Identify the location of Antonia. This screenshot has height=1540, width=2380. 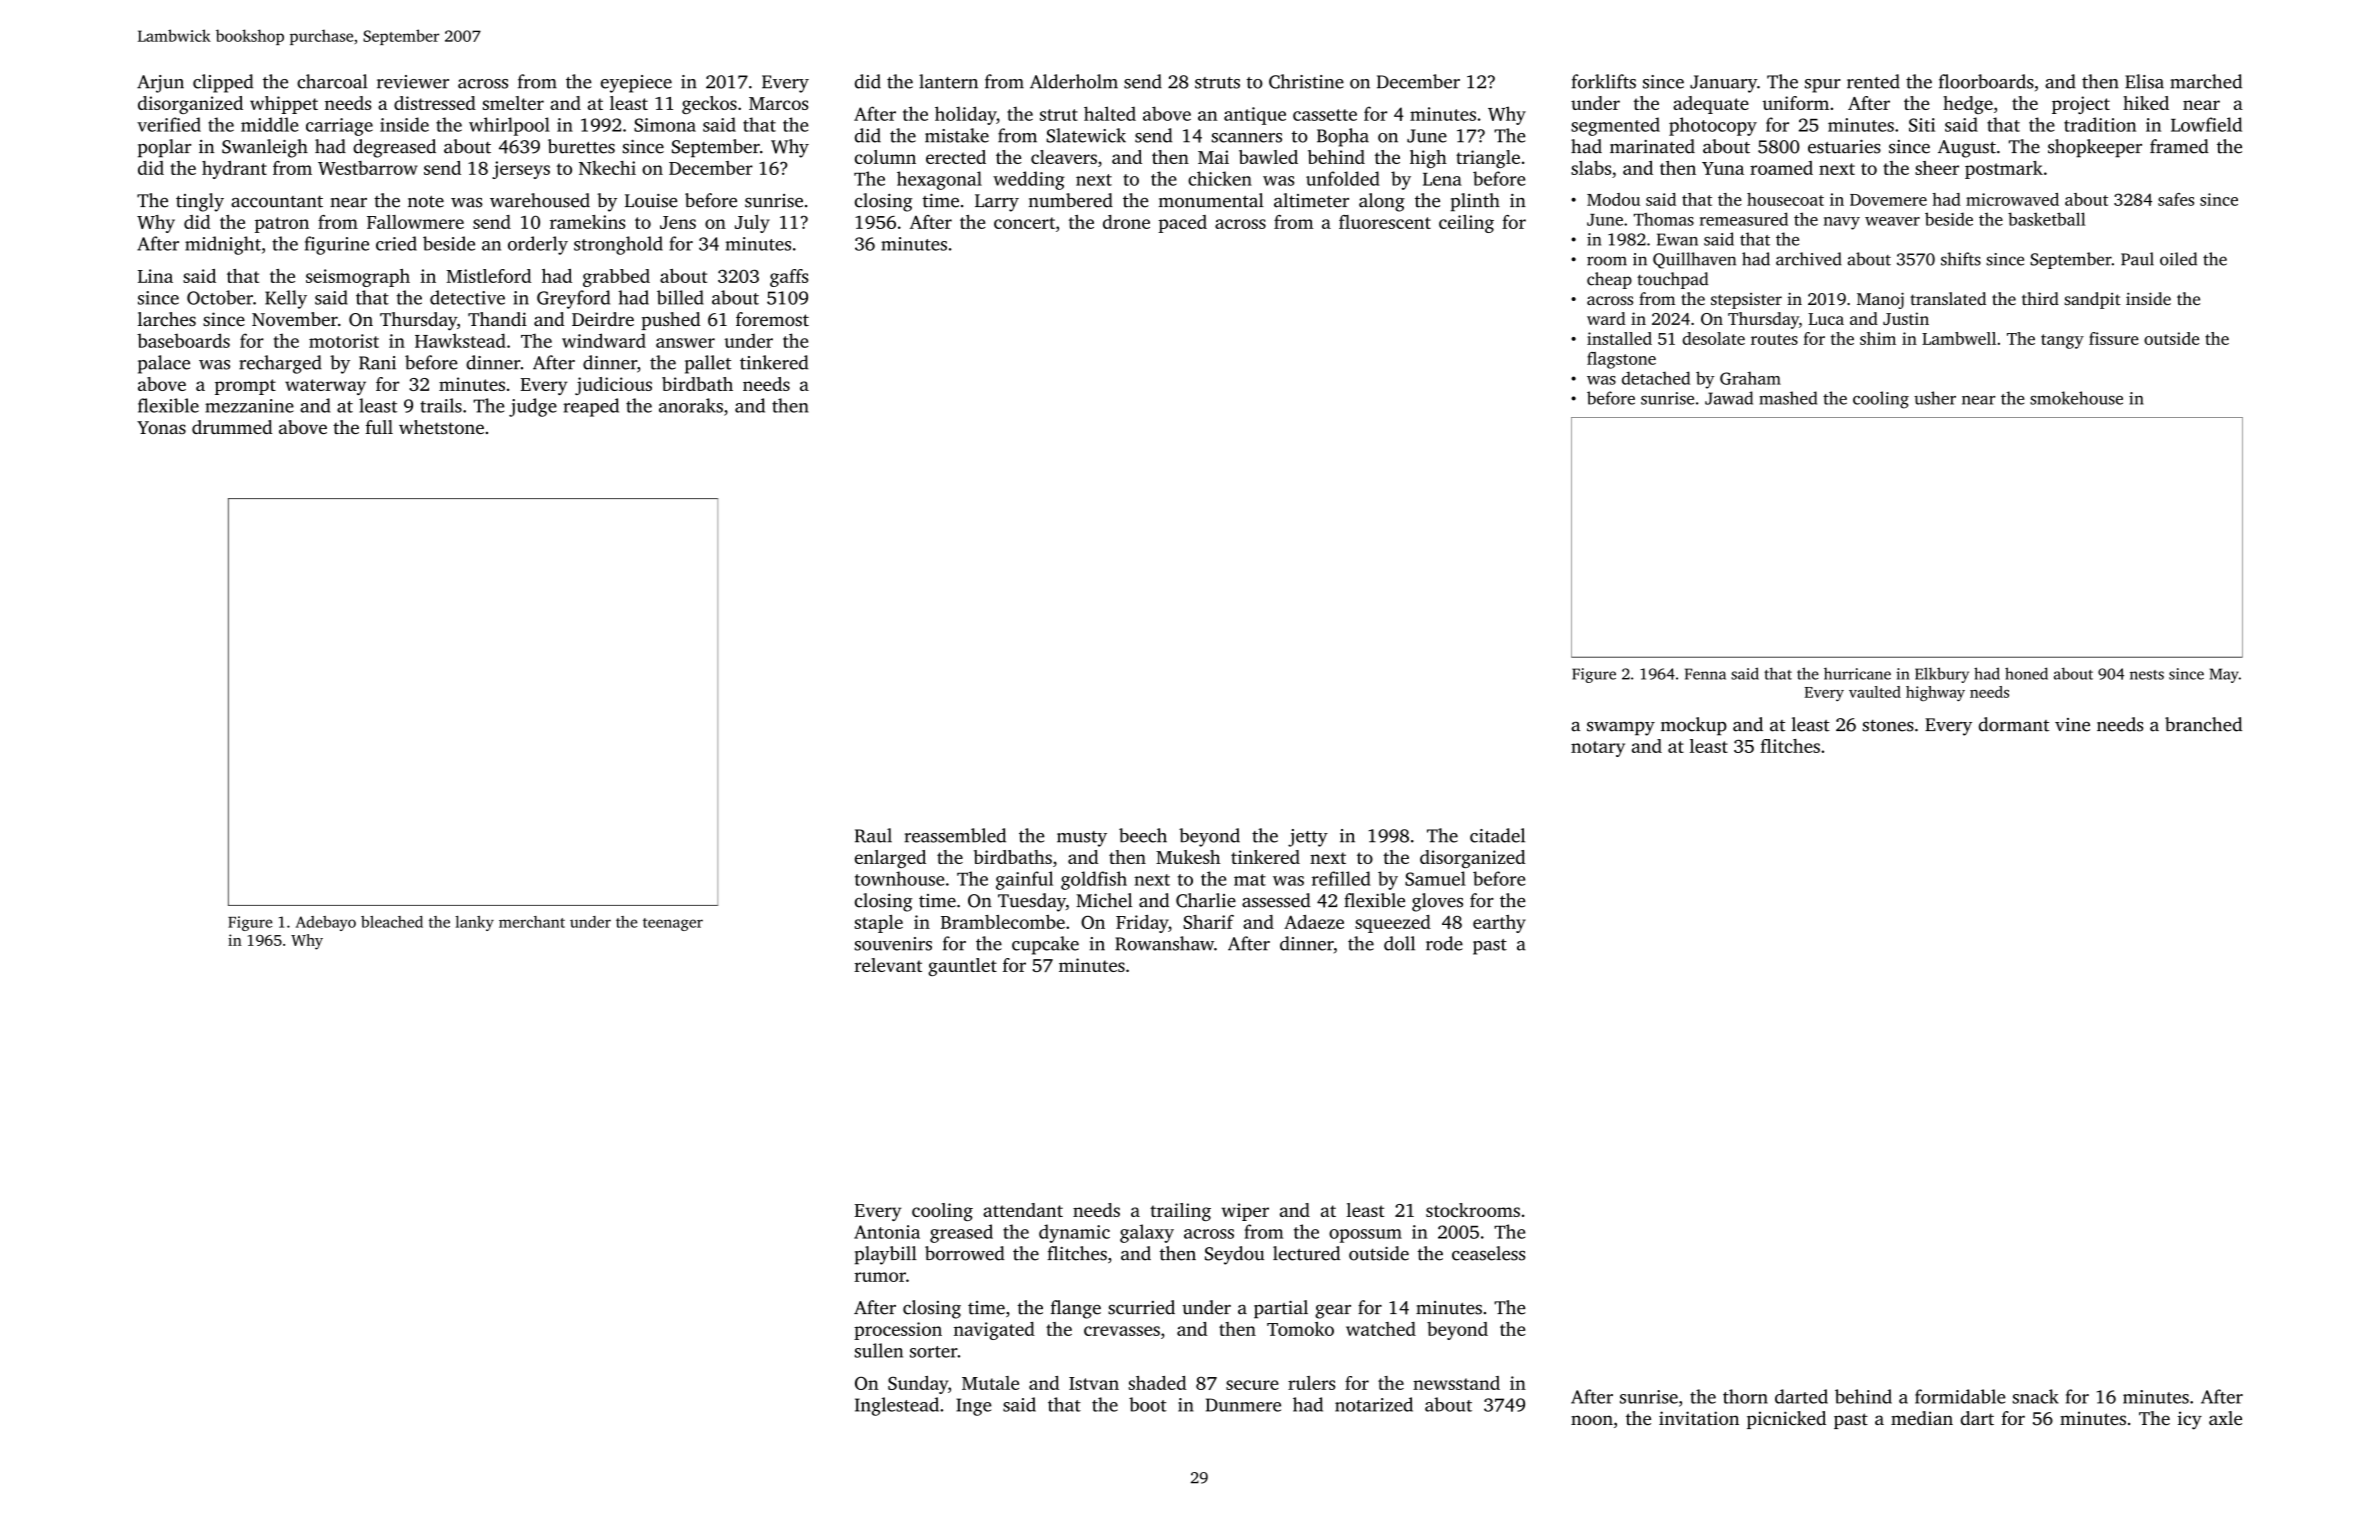
(887, 1232).
